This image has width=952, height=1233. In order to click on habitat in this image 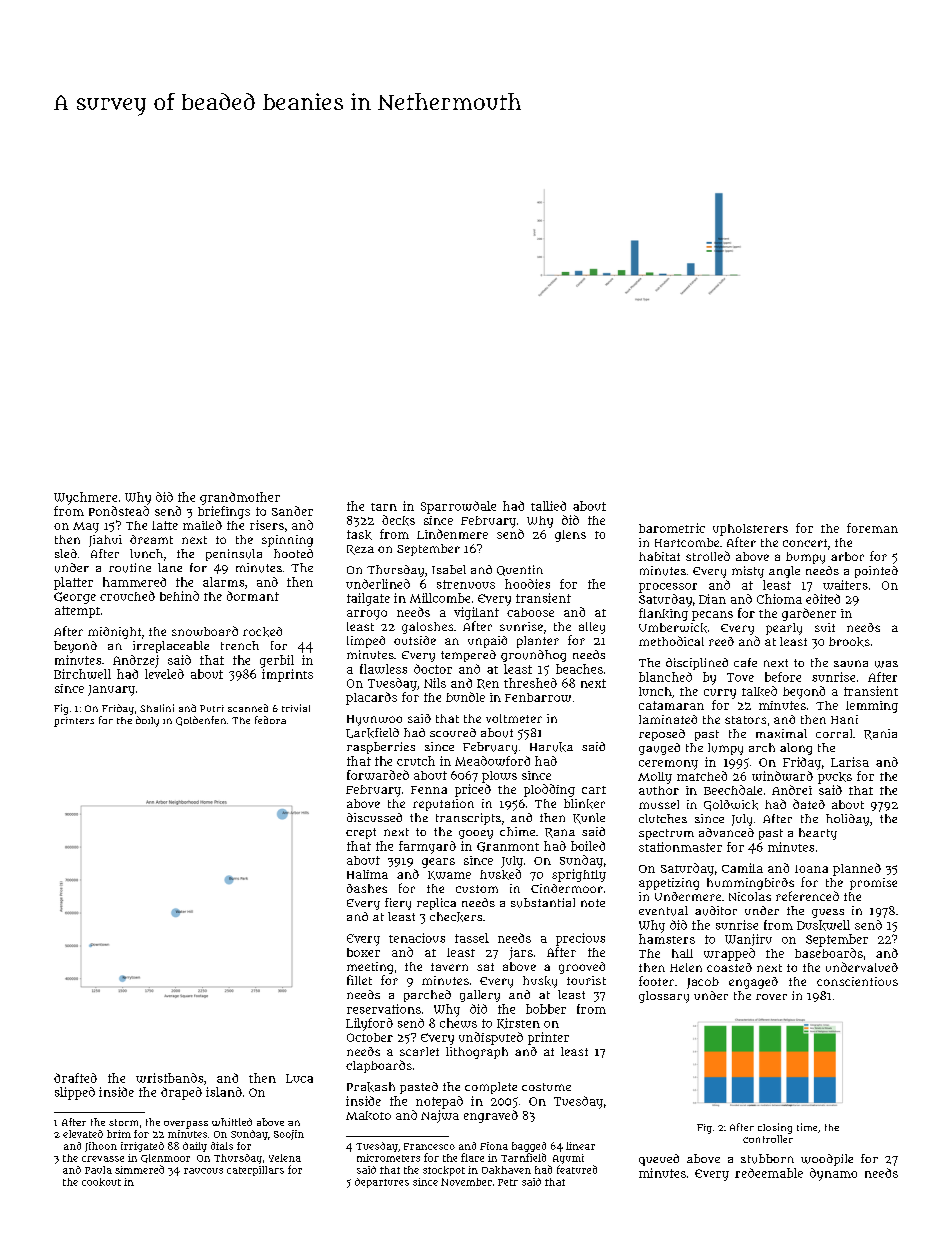, I will do `click(659, 556)`.
